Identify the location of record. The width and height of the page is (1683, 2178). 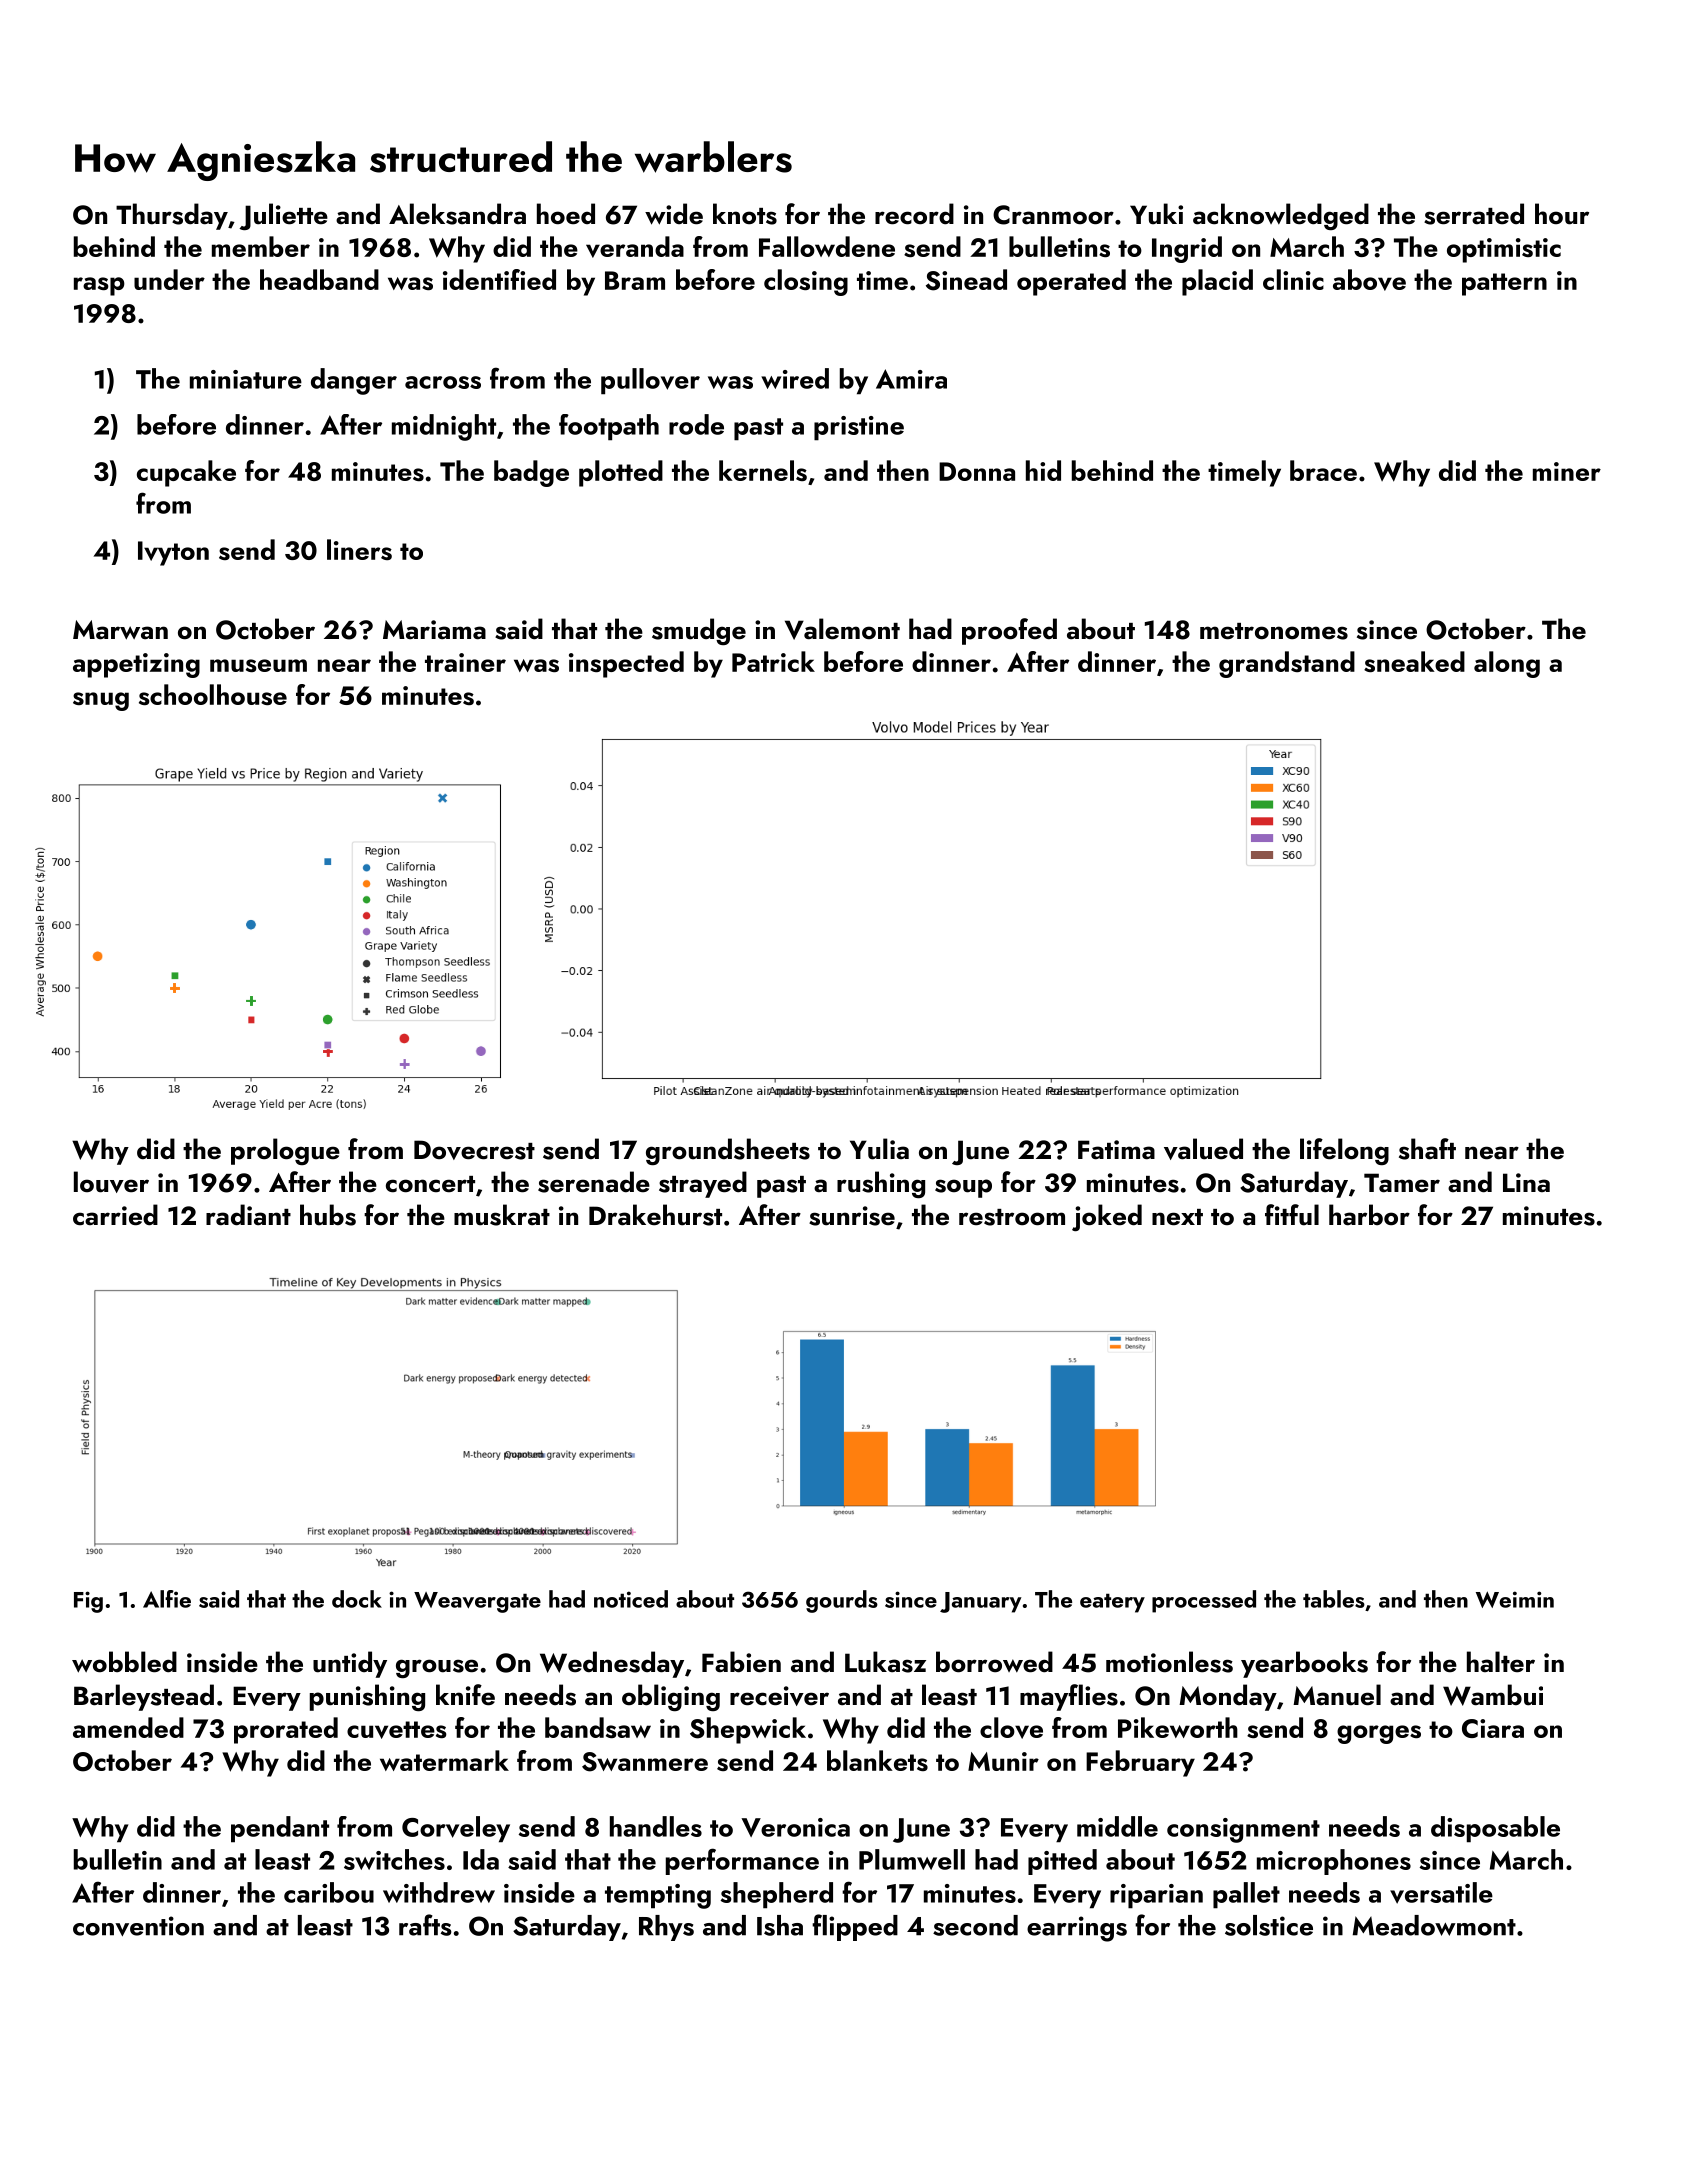
(914, 214).
